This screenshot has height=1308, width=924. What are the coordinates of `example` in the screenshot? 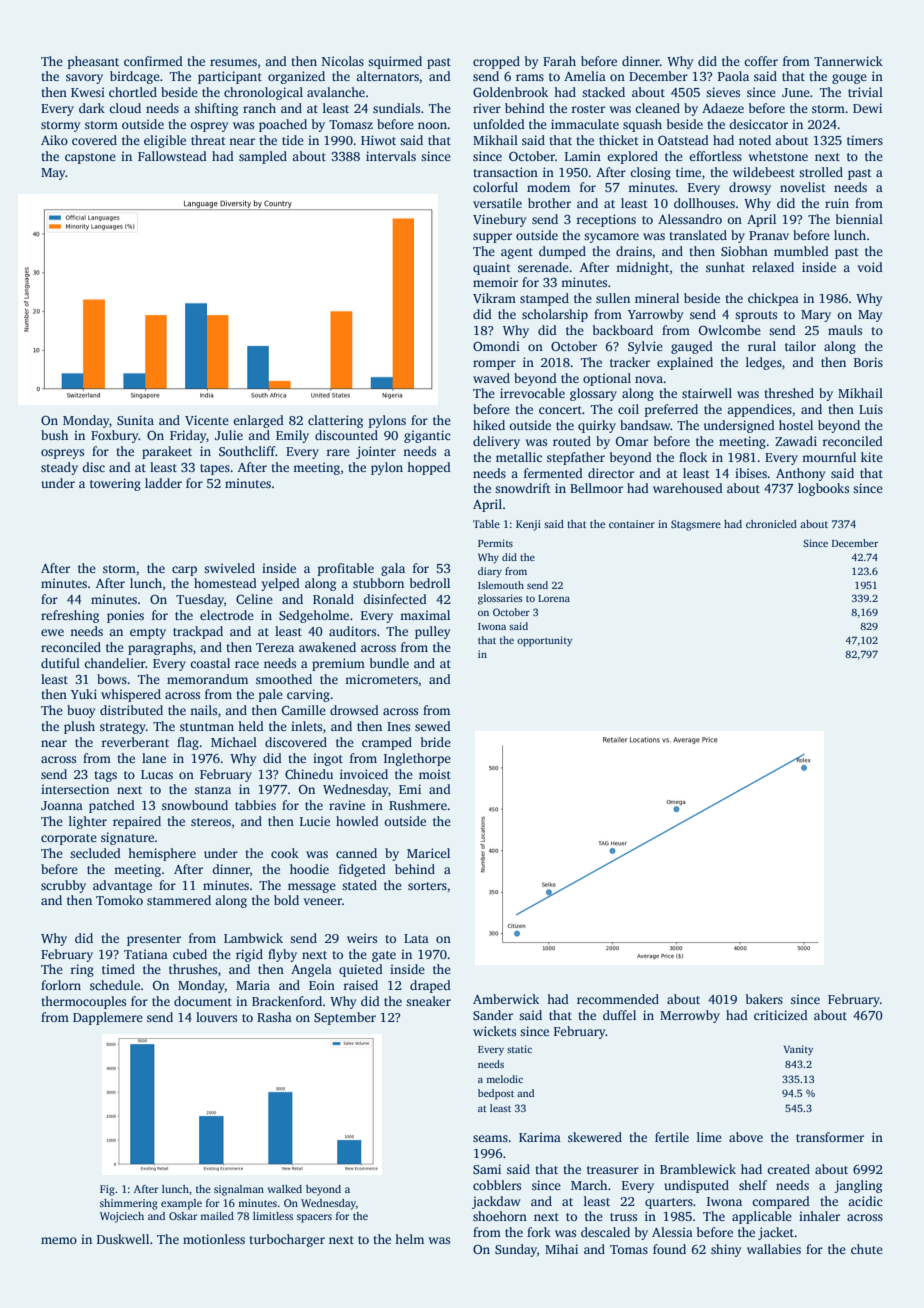 It's located at (181, 1204).
